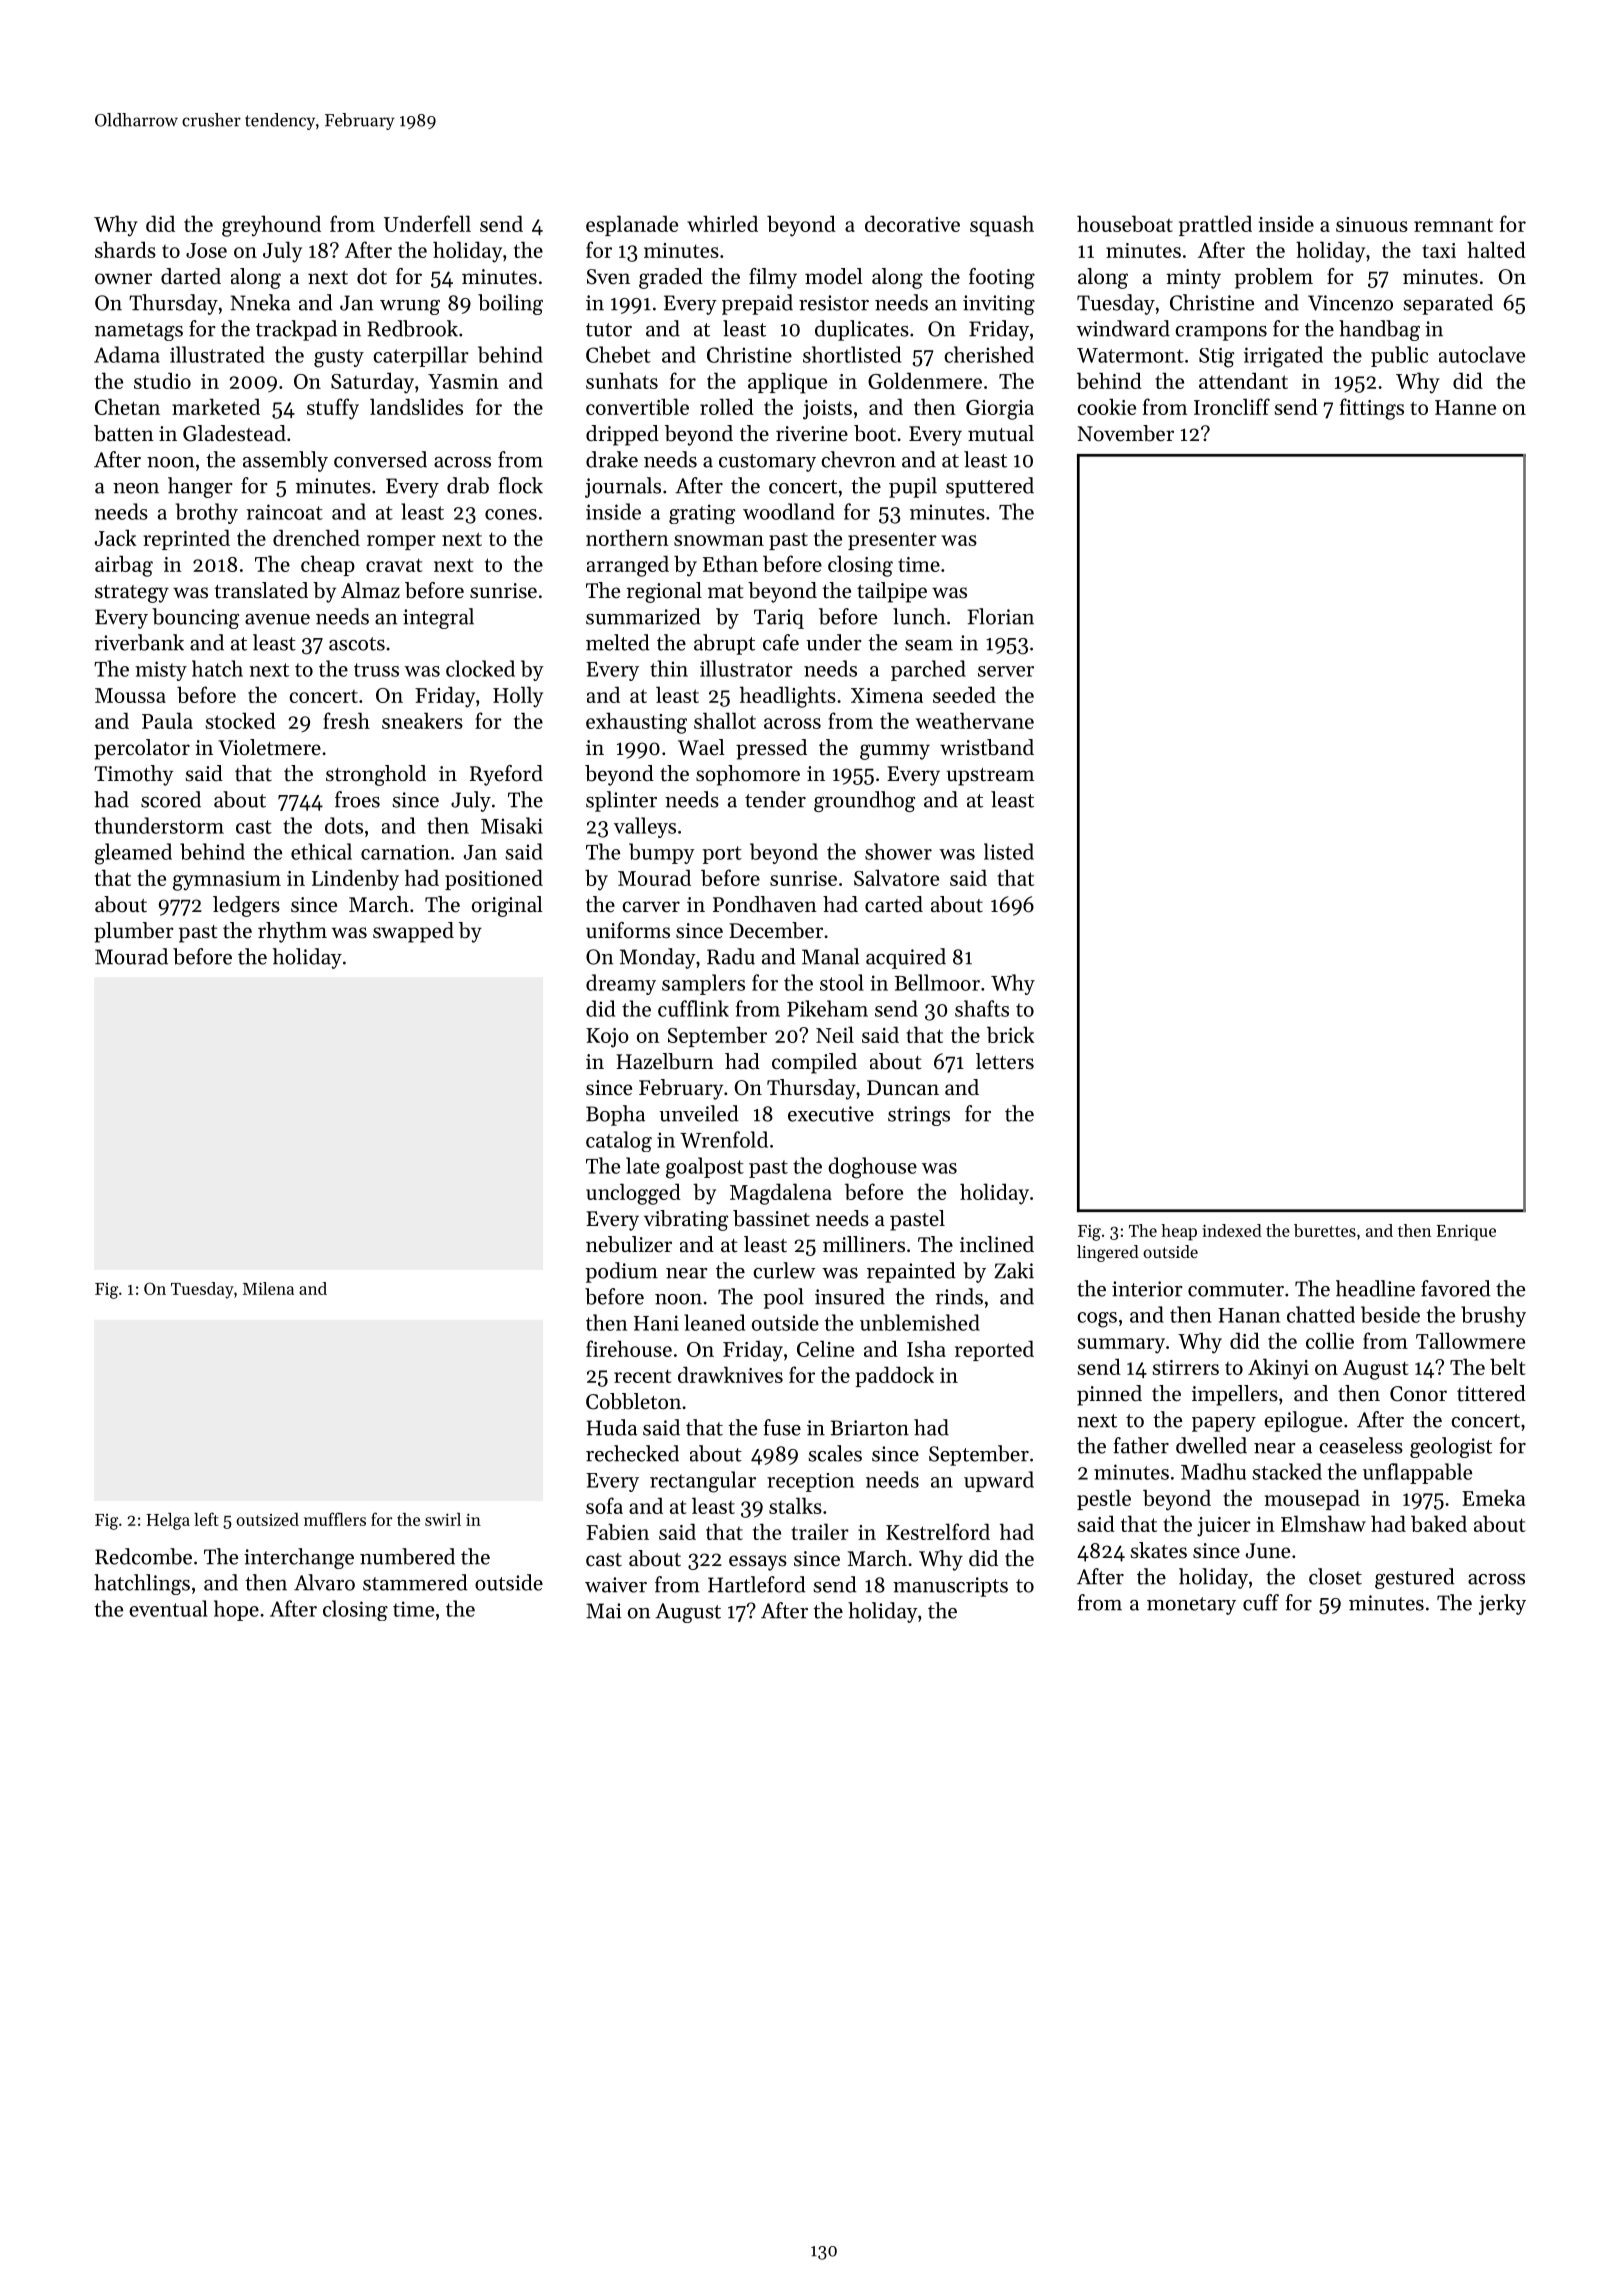  Describe the element at coordinates (1325, 1230) in the screenshot. I see `burettes` at that location.
